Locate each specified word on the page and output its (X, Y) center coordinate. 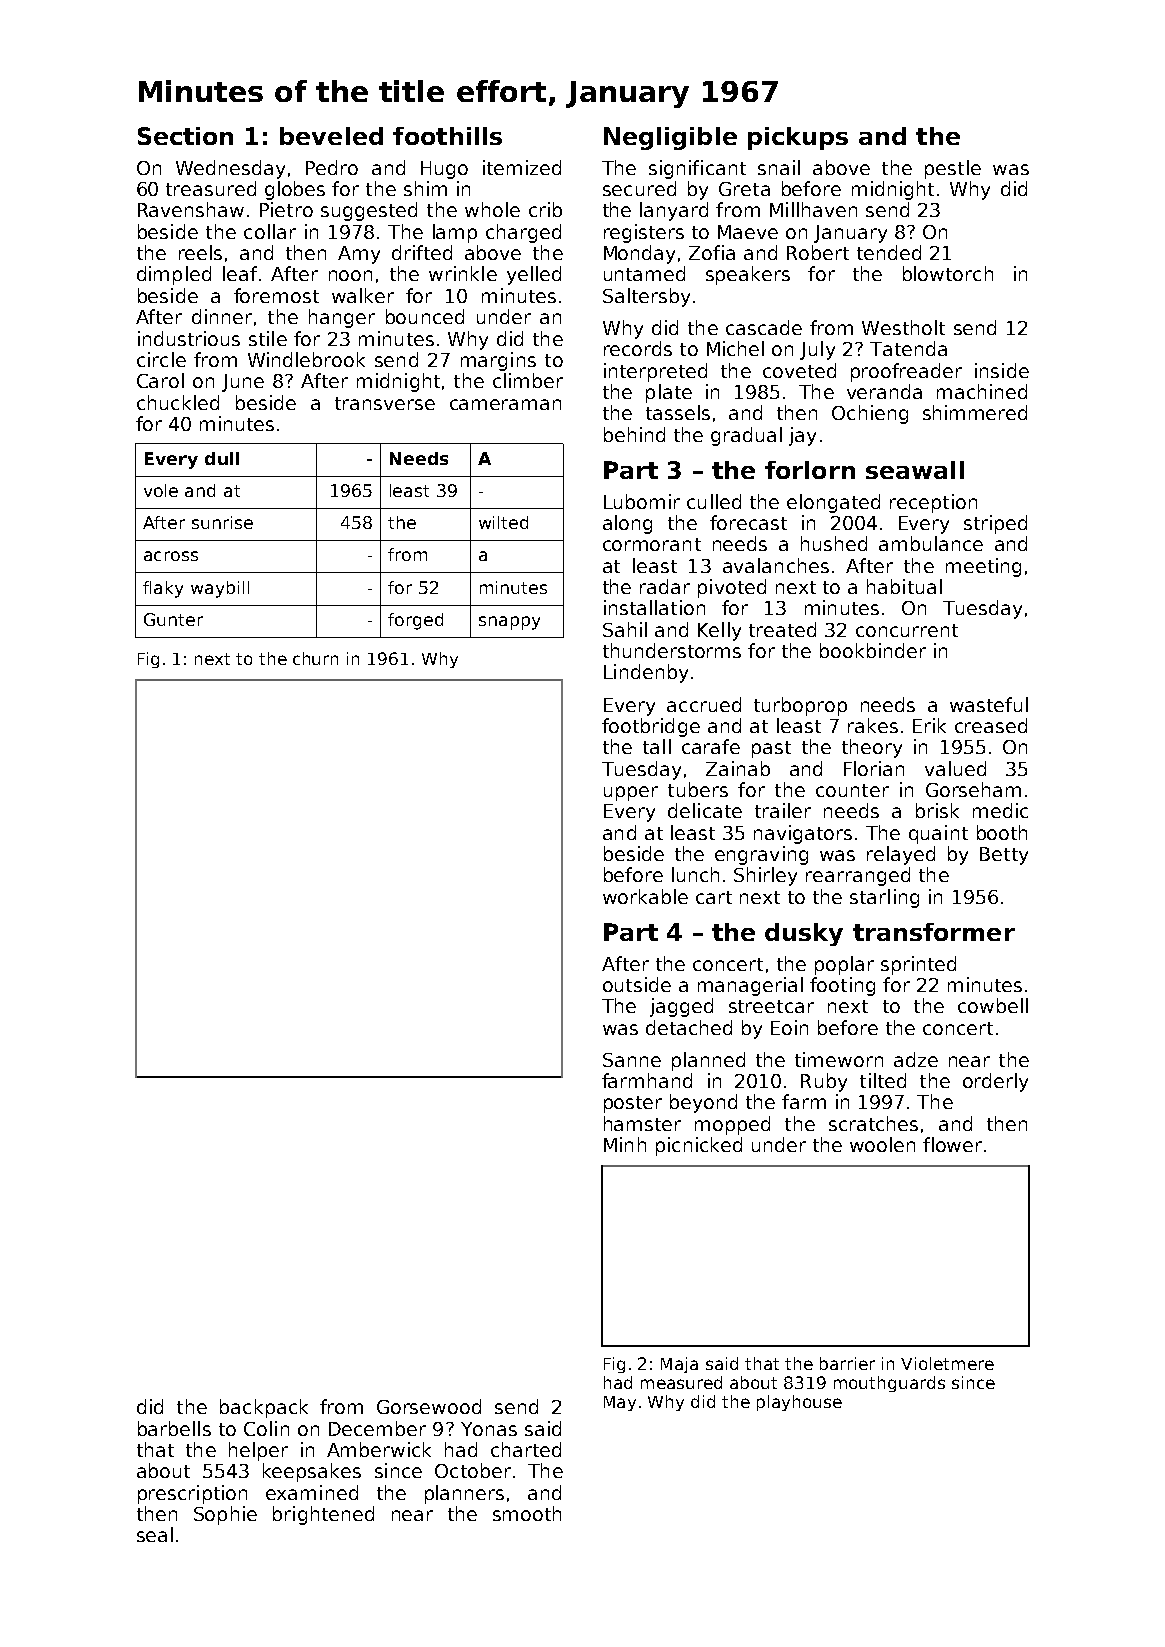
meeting (983, 567)
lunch (695, 874)
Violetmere (947, 1363)
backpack (264, 1408)
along (627, 524)
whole (492, 209)
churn (315, 658)
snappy (509, 623)
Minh (625, 1144)
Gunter (173, 619)
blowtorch (948, 273)
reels (200, 252)
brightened (323, 1515)
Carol (160, 380)
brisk (937, 810)
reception (933, 503)
